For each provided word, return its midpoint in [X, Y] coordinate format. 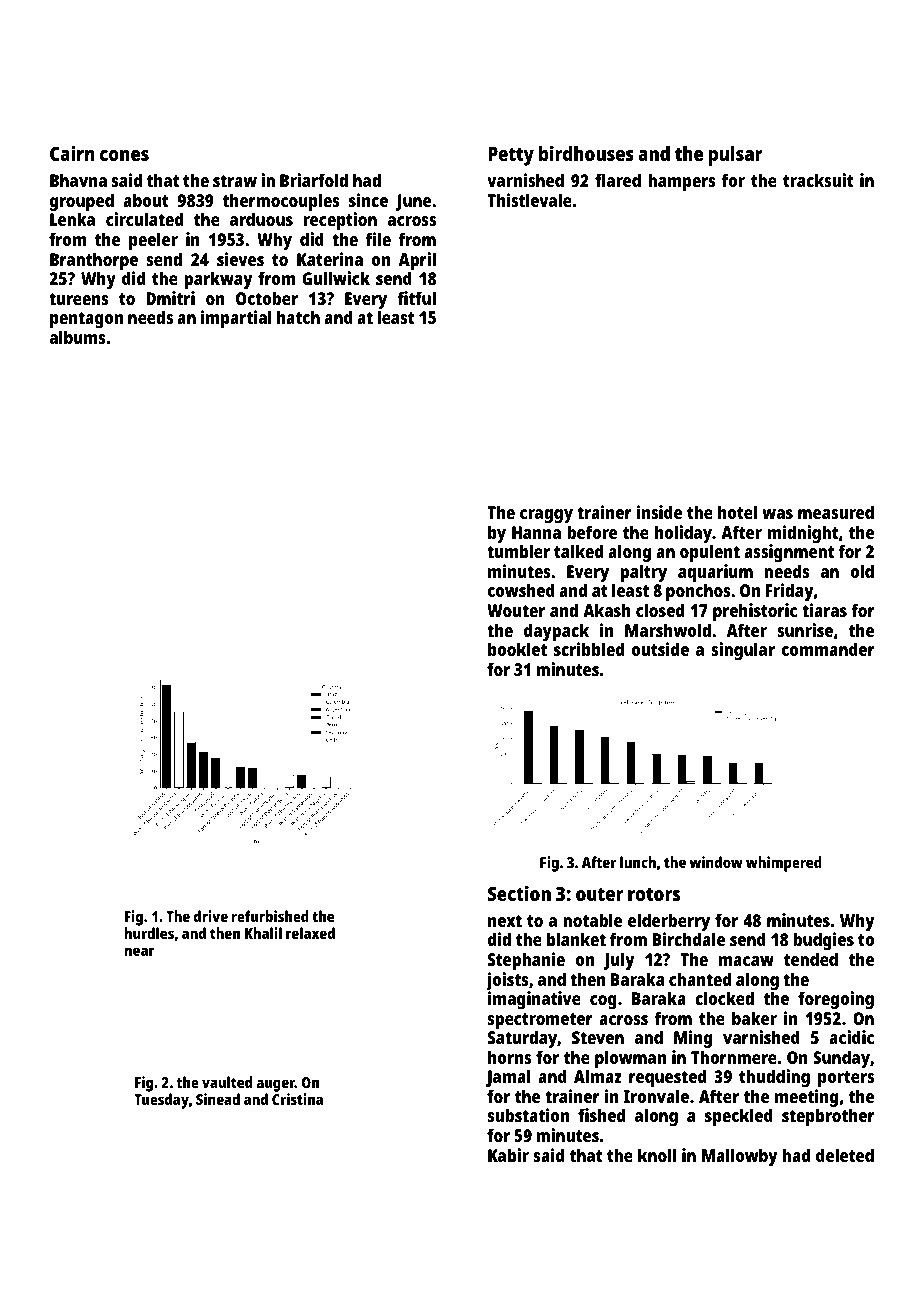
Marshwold [668, 630]
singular [743, 651]
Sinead [218, 1099]
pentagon [86, 320]
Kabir [508, 1155]
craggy [546, 516]
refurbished [270, 916]
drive [211, 916]
